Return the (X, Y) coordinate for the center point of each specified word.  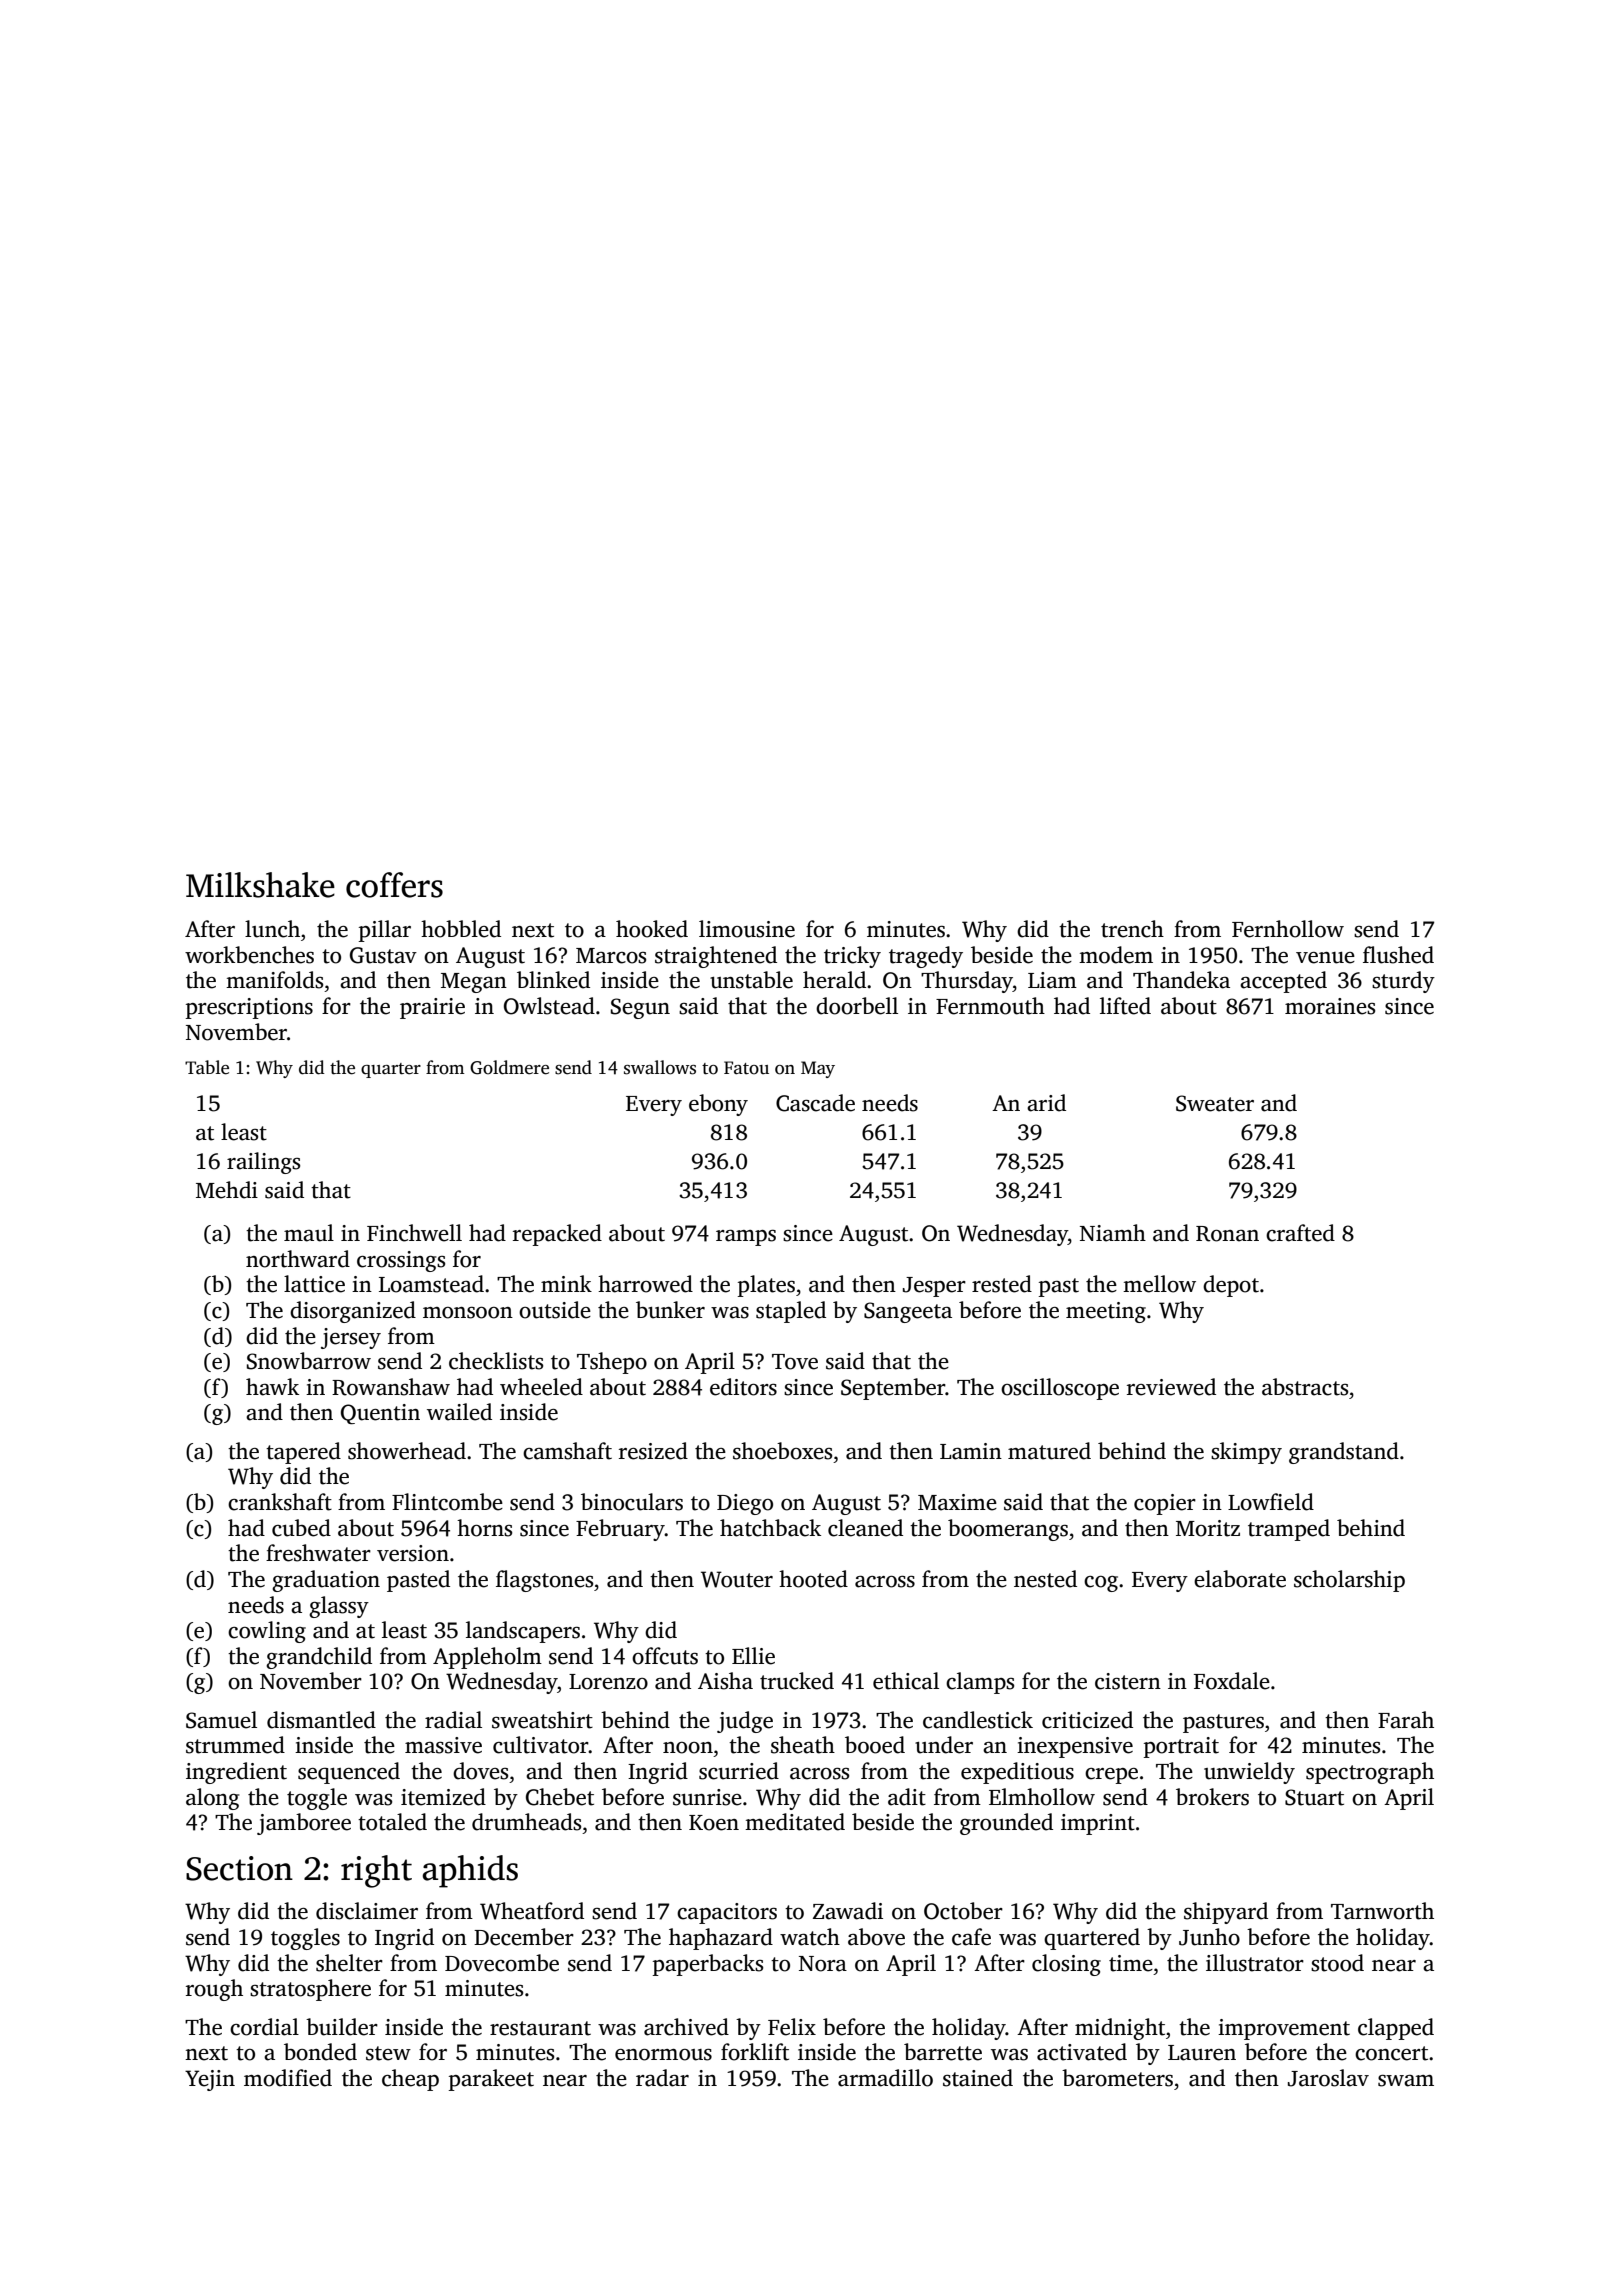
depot (1231, 1286)
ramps (746, 1238)
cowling (267, 1632)
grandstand (1344, 1453)
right (376, 1871)
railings (263, 1163)
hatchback (770, 1528)
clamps (980, 1683)
